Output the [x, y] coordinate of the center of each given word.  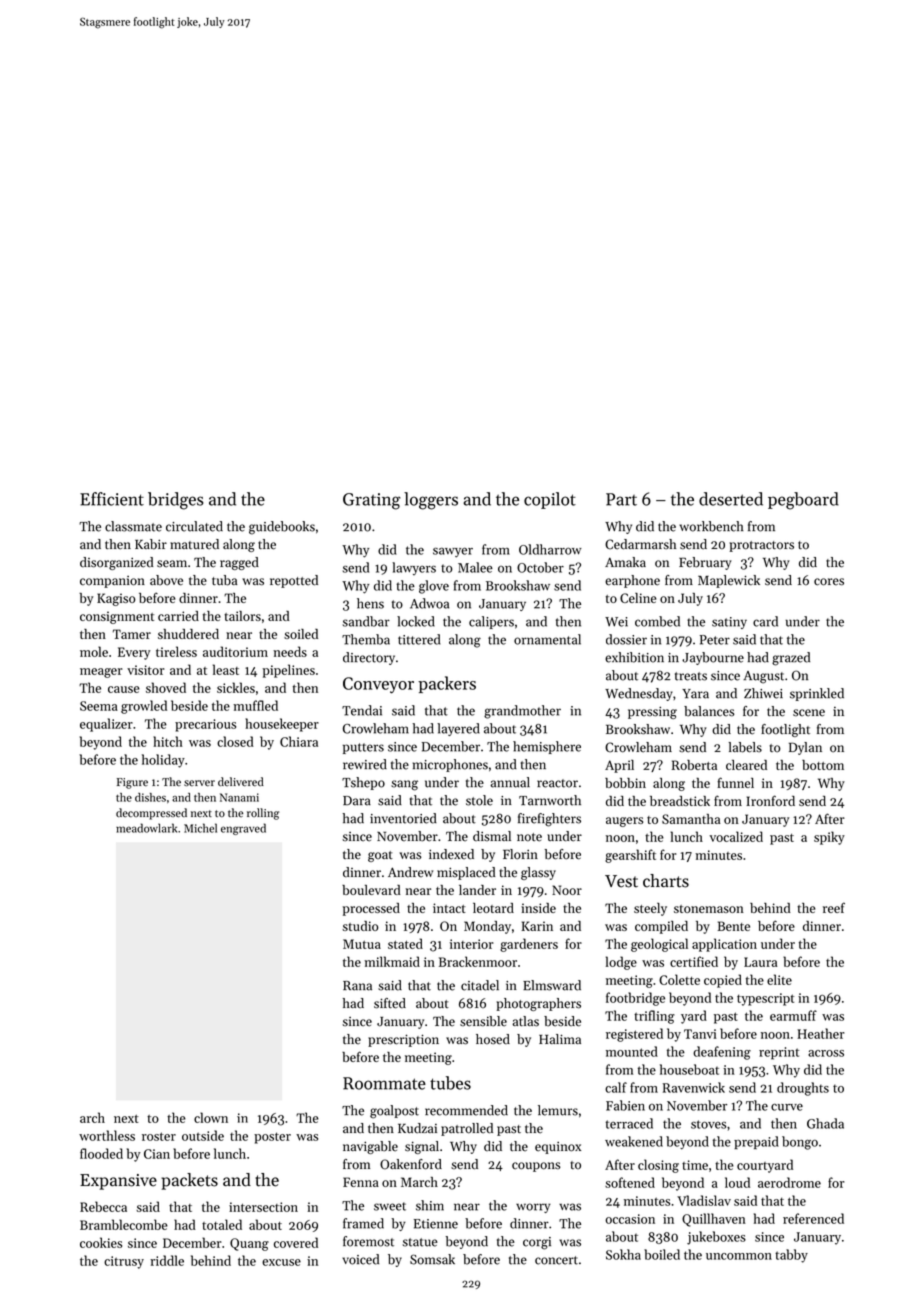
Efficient [112, 499]
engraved [243, 829]
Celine [638, 598]
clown [211, 1117]
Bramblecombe [124, 1224]
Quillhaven [714, 1220]
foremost [368, 1241]
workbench [711, 526]
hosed [493, 1039]
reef [834, 907]
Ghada [825, 1123]
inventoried [403, 818]
